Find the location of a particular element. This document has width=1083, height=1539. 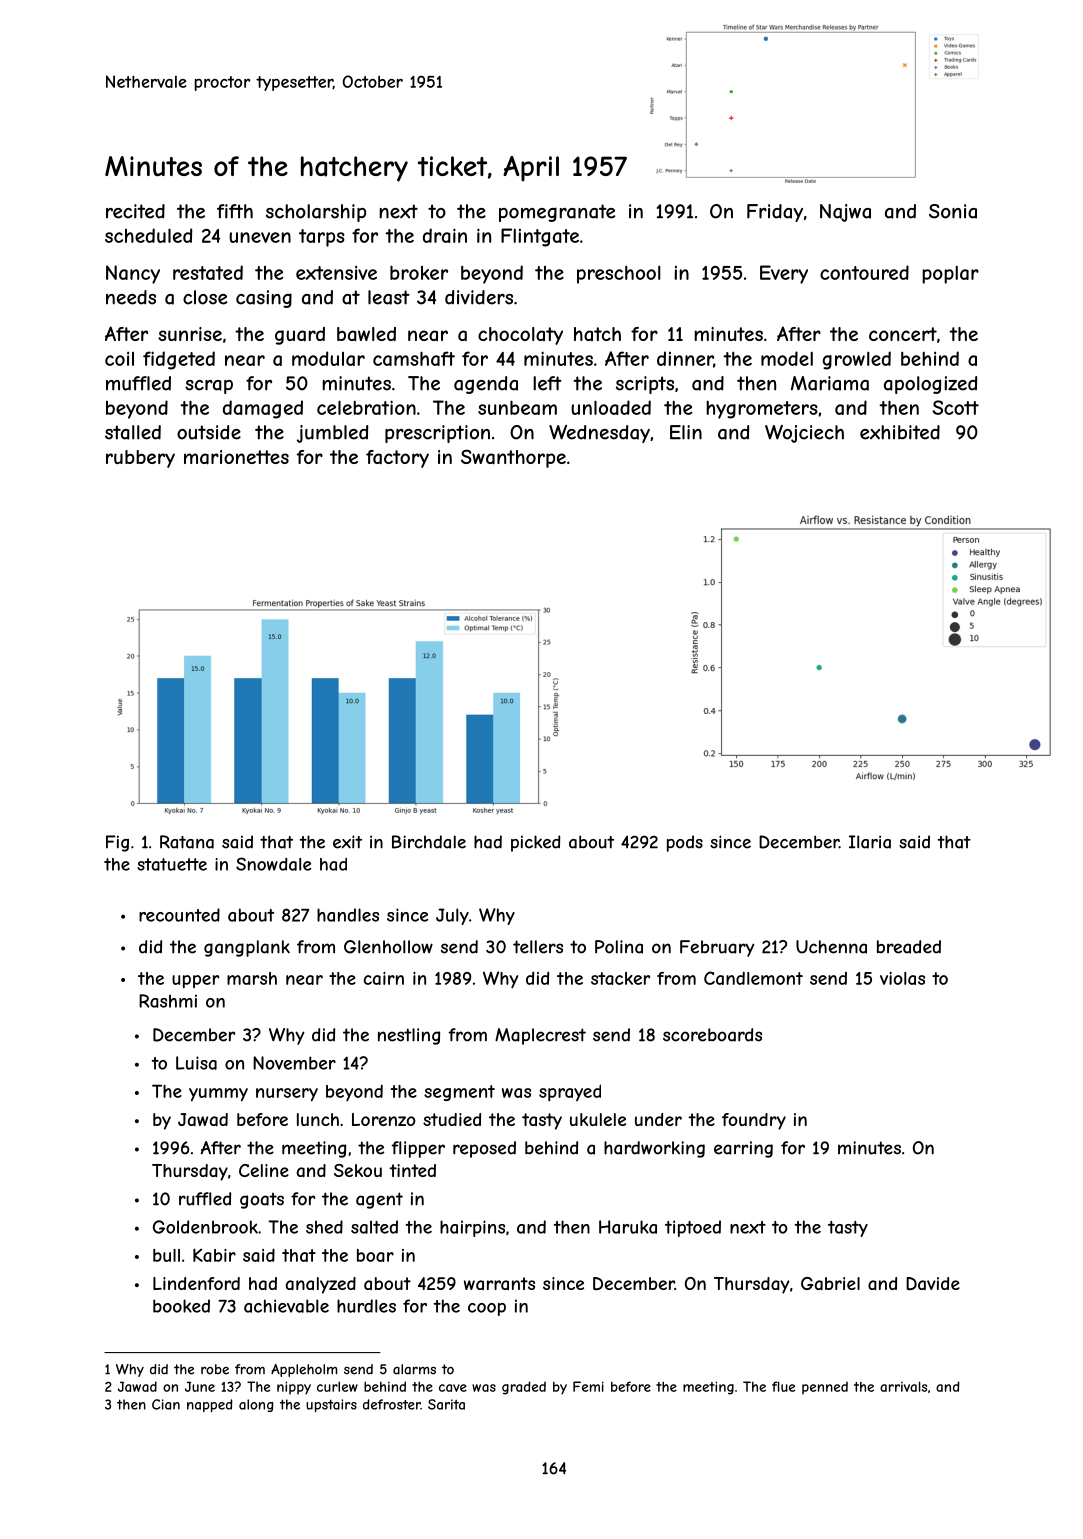

coop is located at coordinates (487, 1309).
